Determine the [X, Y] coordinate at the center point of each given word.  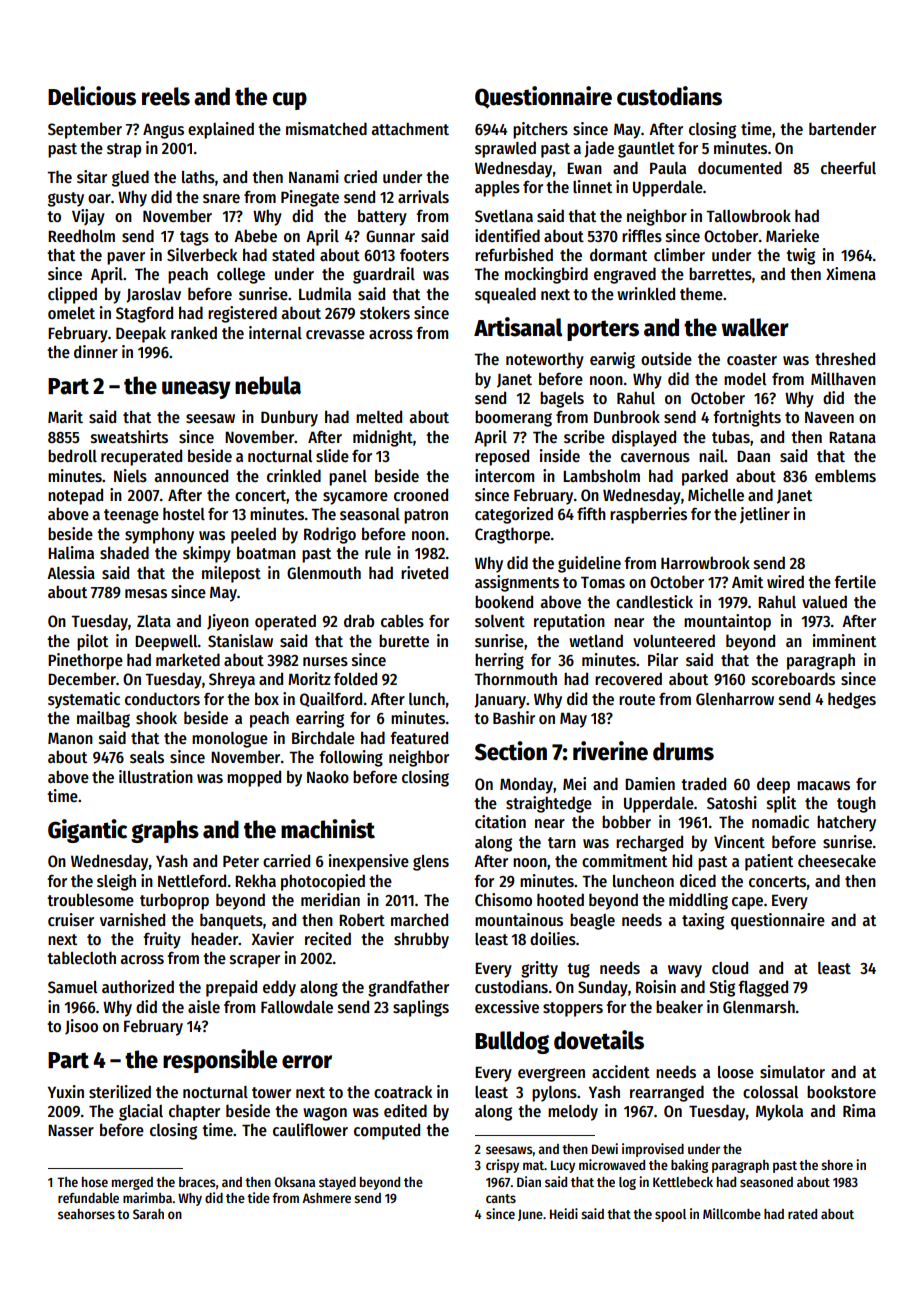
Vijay [88, 217]
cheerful [848, 167]
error [307, 1062]
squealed [505, 295]
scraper [255, 961]
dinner [96, 351]
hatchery [846, 823]
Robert [362, 919]
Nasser [71, 1130]
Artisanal [518, 327]
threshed [845, 358]
